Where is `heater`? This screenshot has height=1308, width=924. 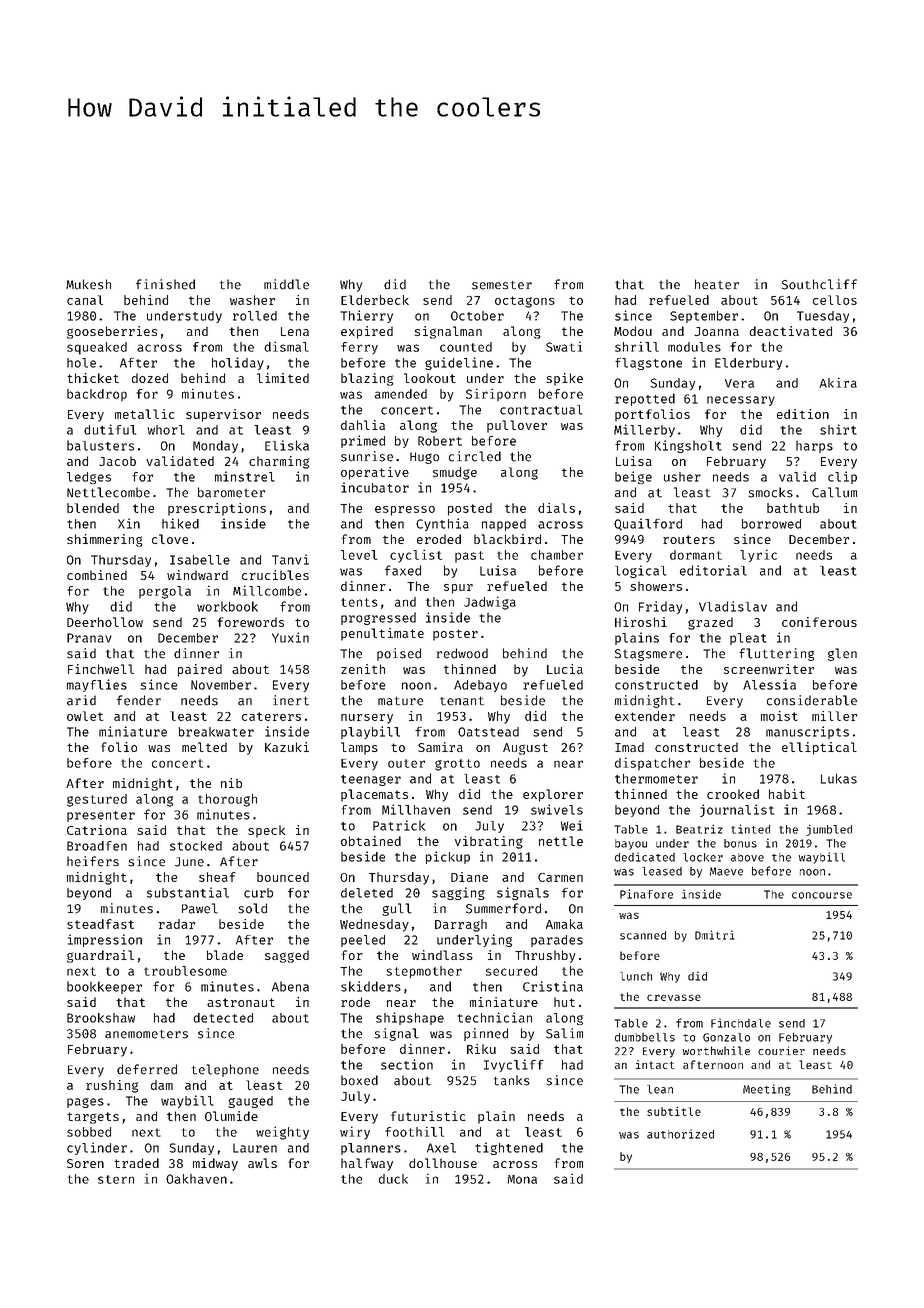
heater is located at coordinates (717, 284).
